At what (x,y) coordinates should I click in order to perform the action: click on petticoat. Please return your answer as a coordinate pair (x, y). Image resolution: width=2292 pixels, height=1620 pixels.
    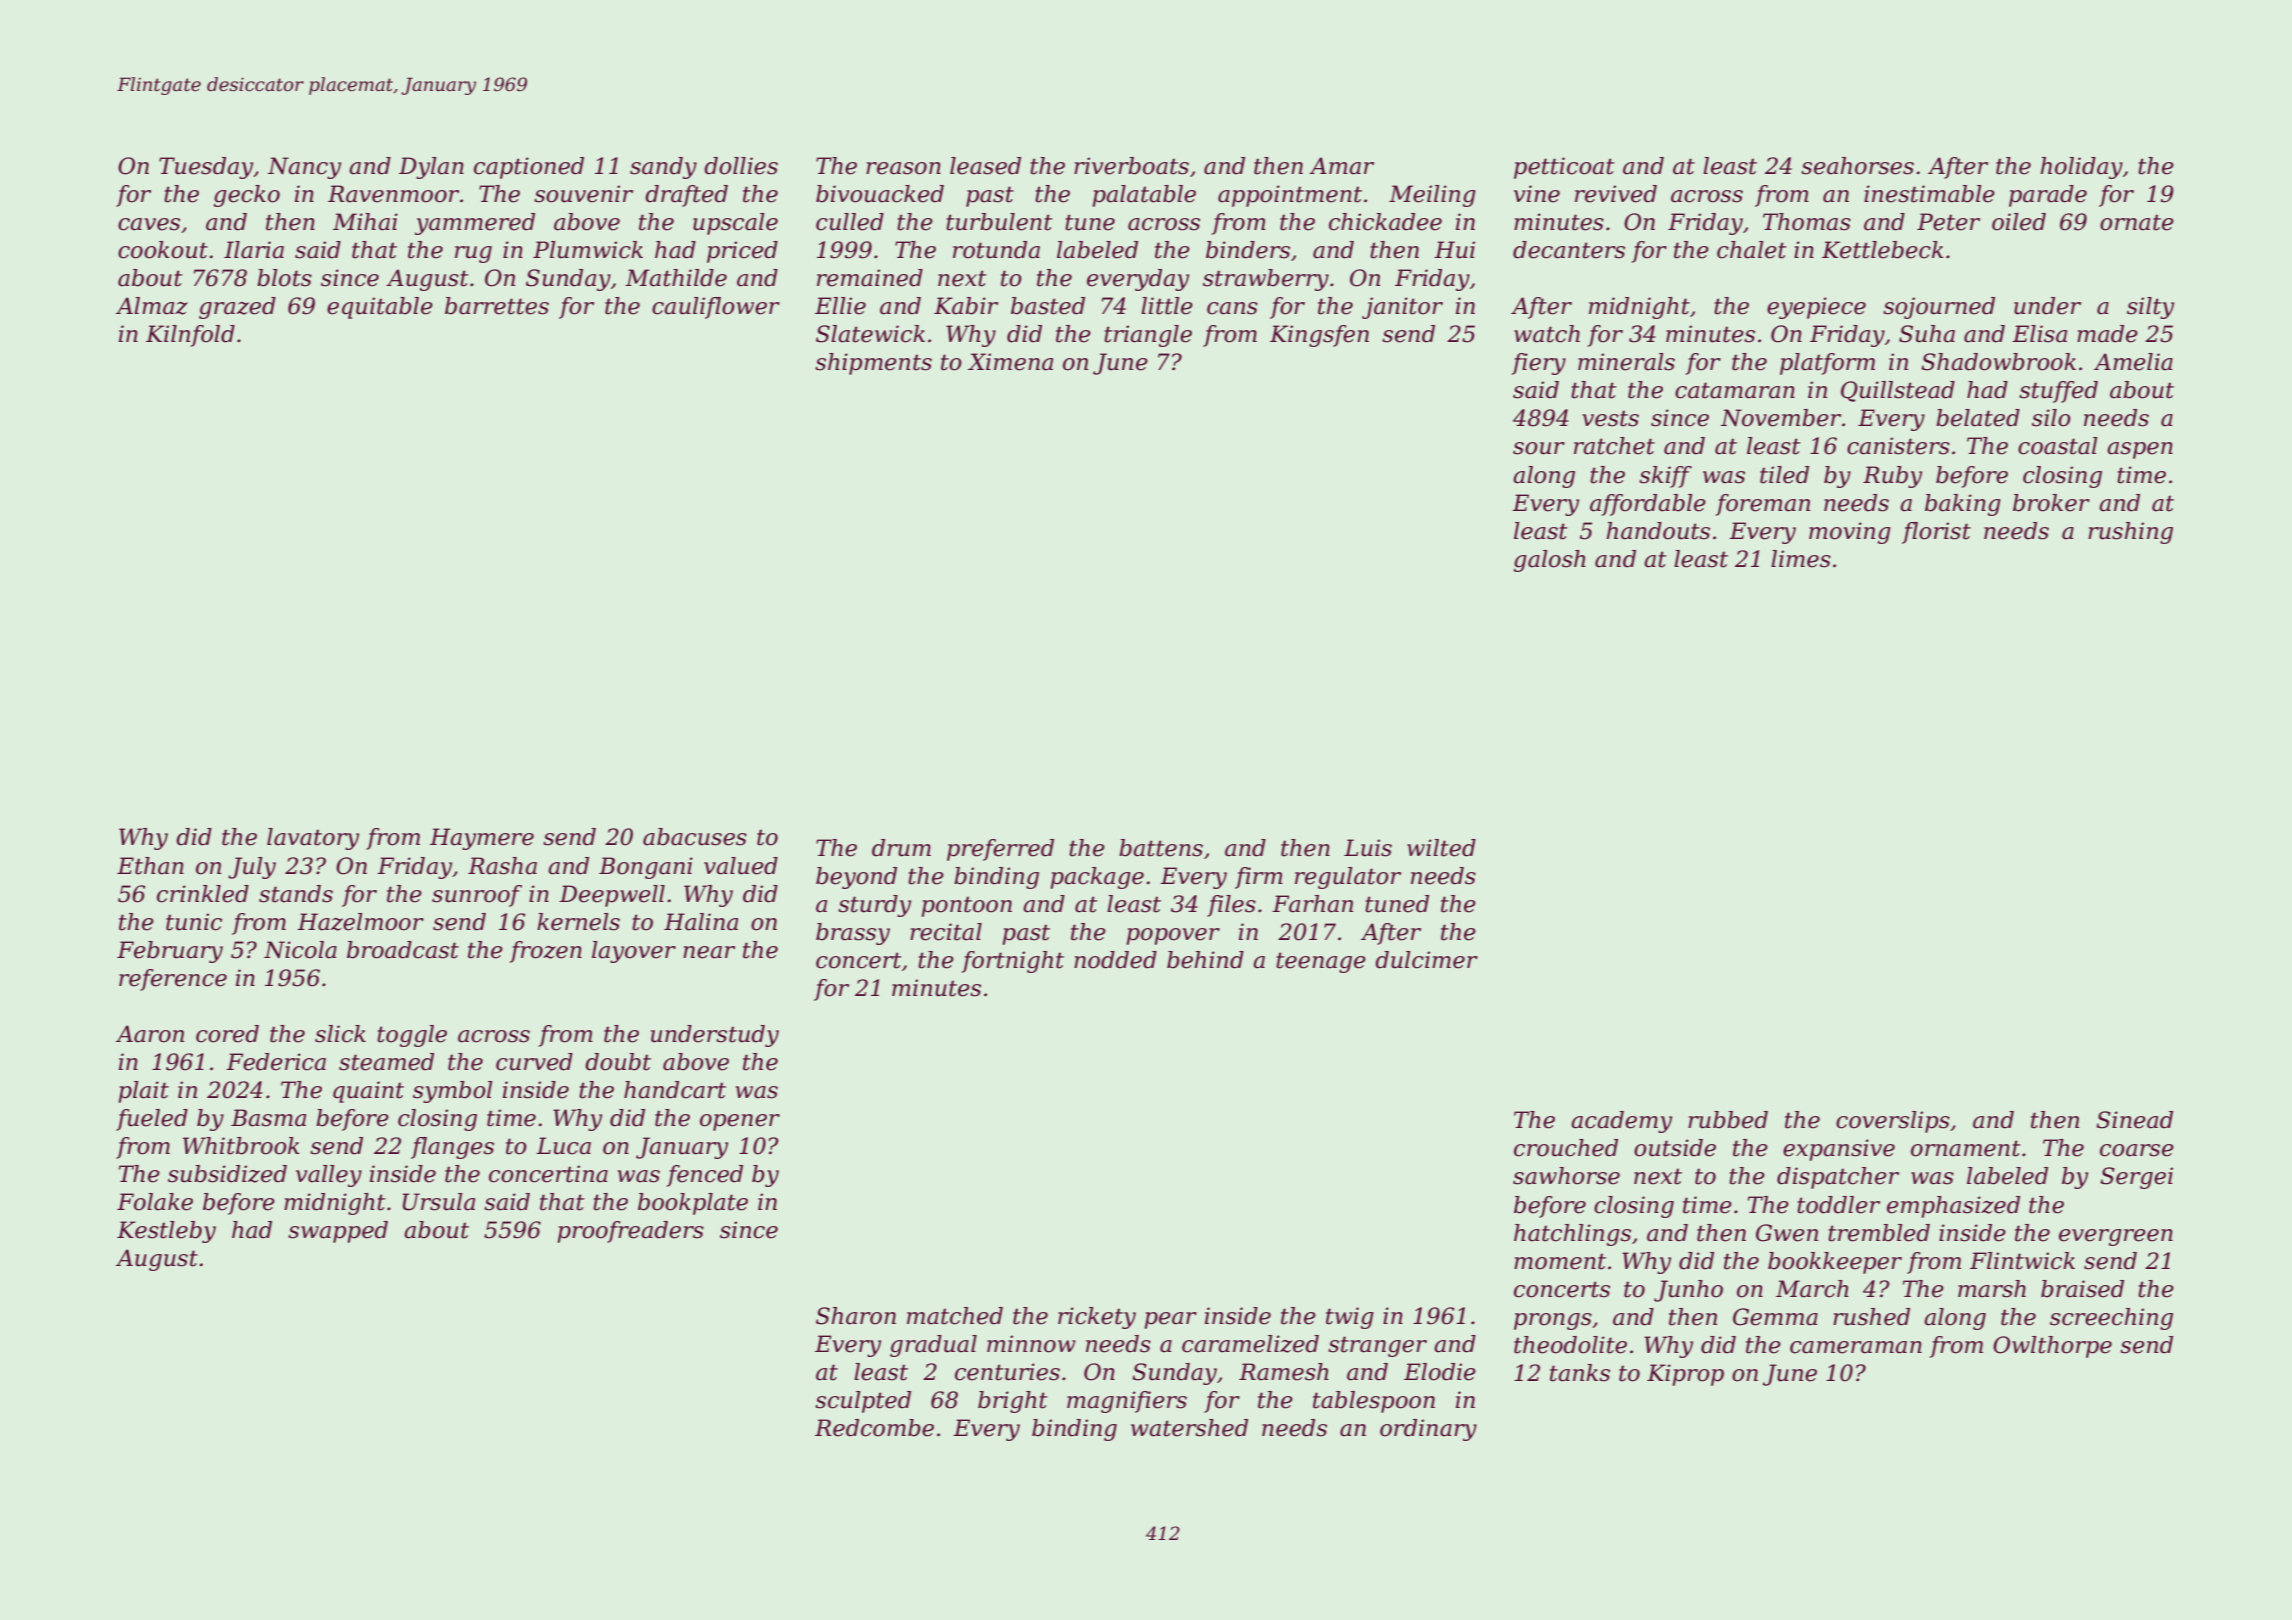
    Looking at the image, I should click on (1564, 168).
